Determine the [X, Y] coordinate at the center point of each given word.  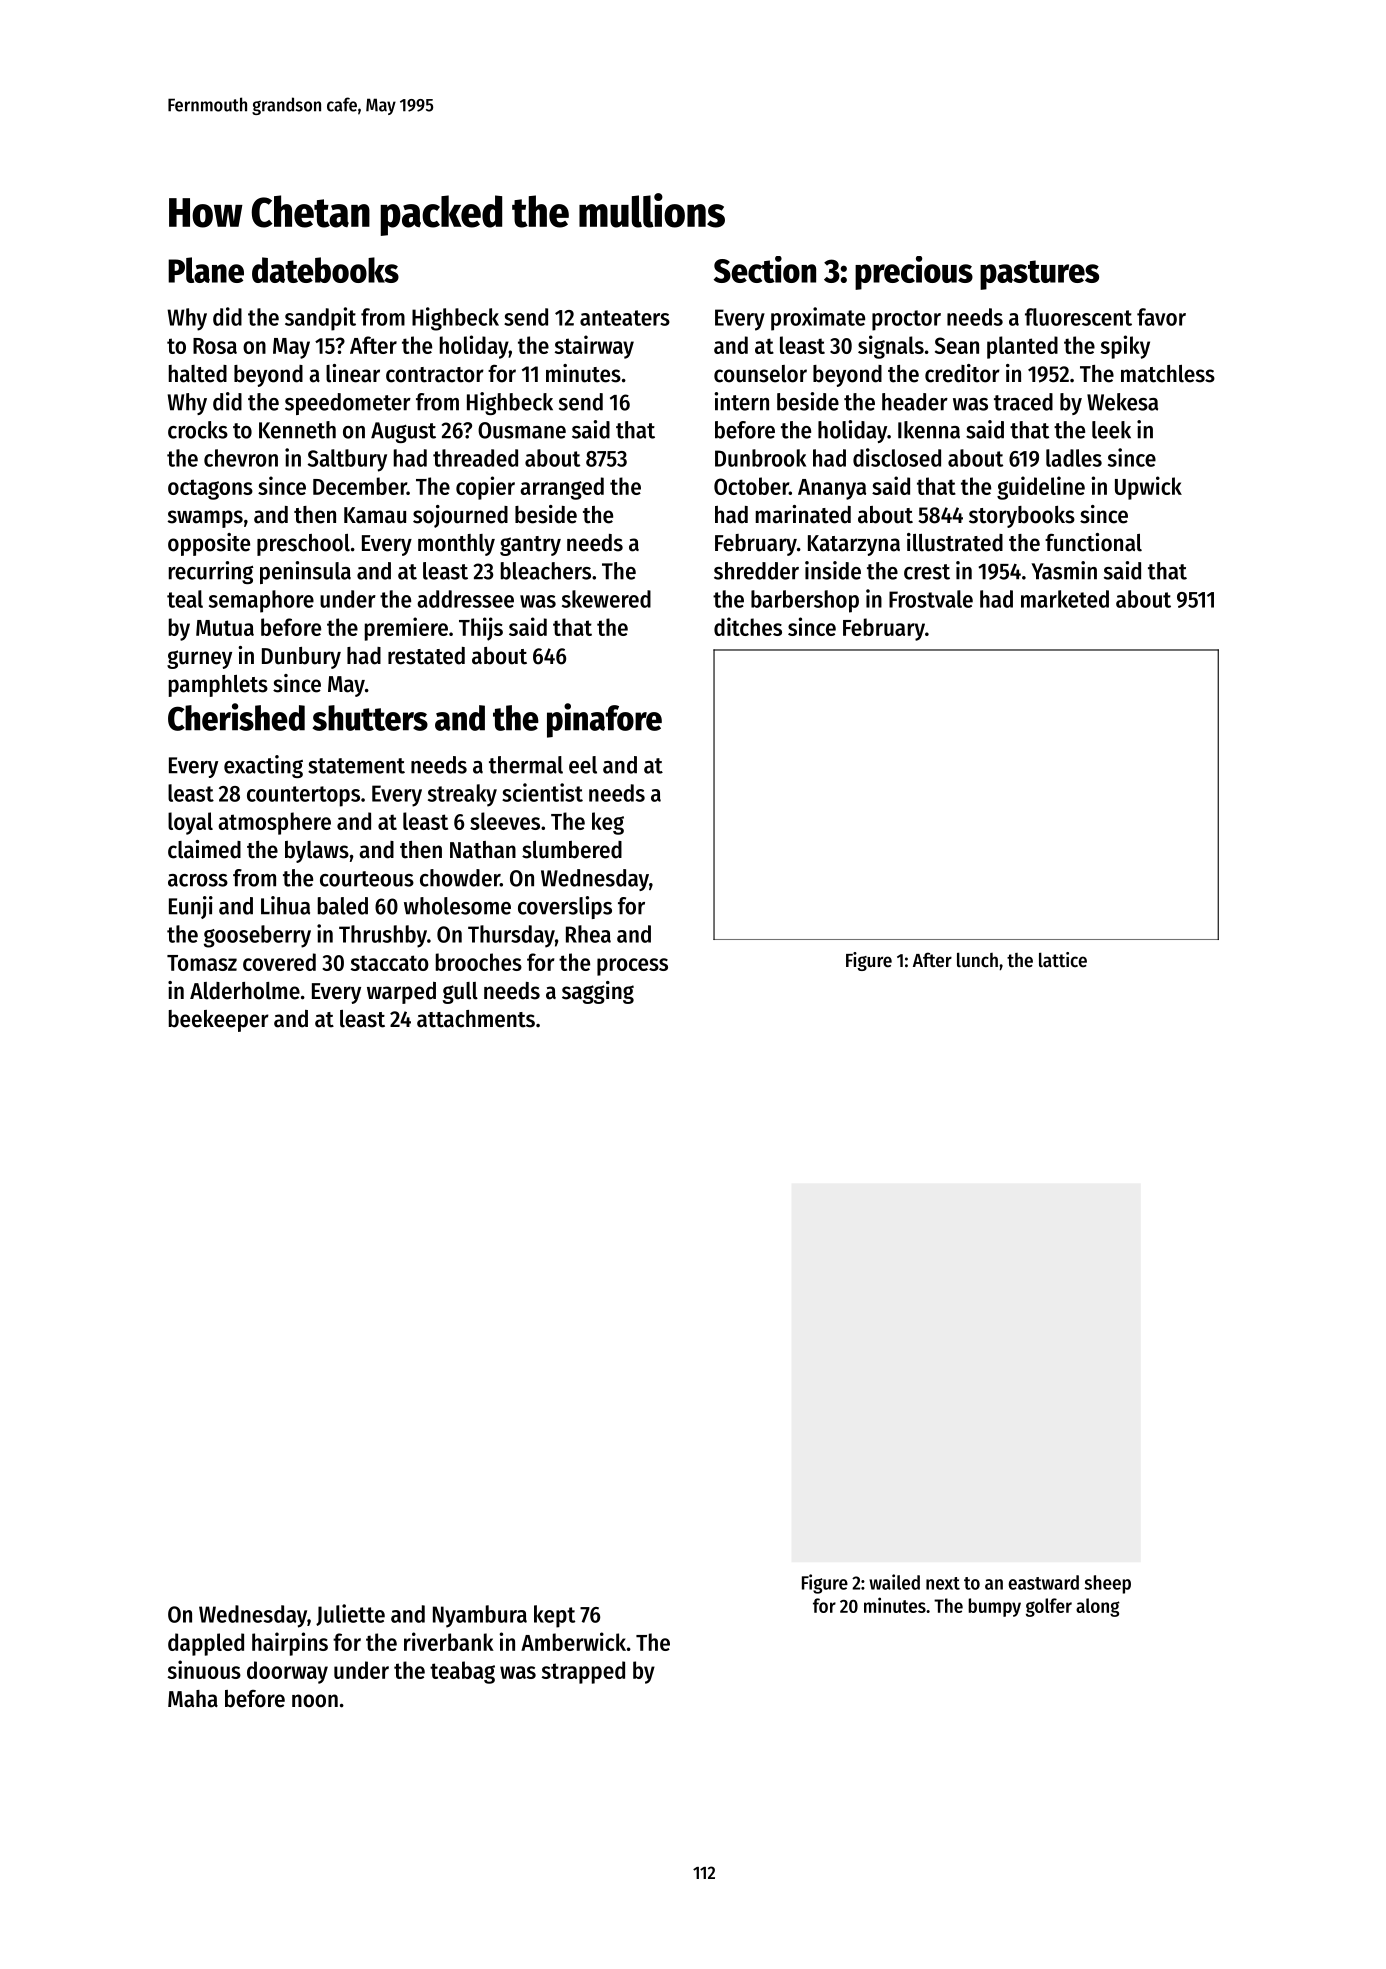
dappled [206, 1644]
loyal [190, 823]
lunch [977, 960]
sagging [598, 992]
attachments [476, 1019]
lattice [1063, 959]
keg [608, 823]
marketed [1065, 599]
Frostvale [931, 599]
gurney [199, 659]
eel [583, 765]
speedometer [348, 404]
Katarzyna [854, 545]
